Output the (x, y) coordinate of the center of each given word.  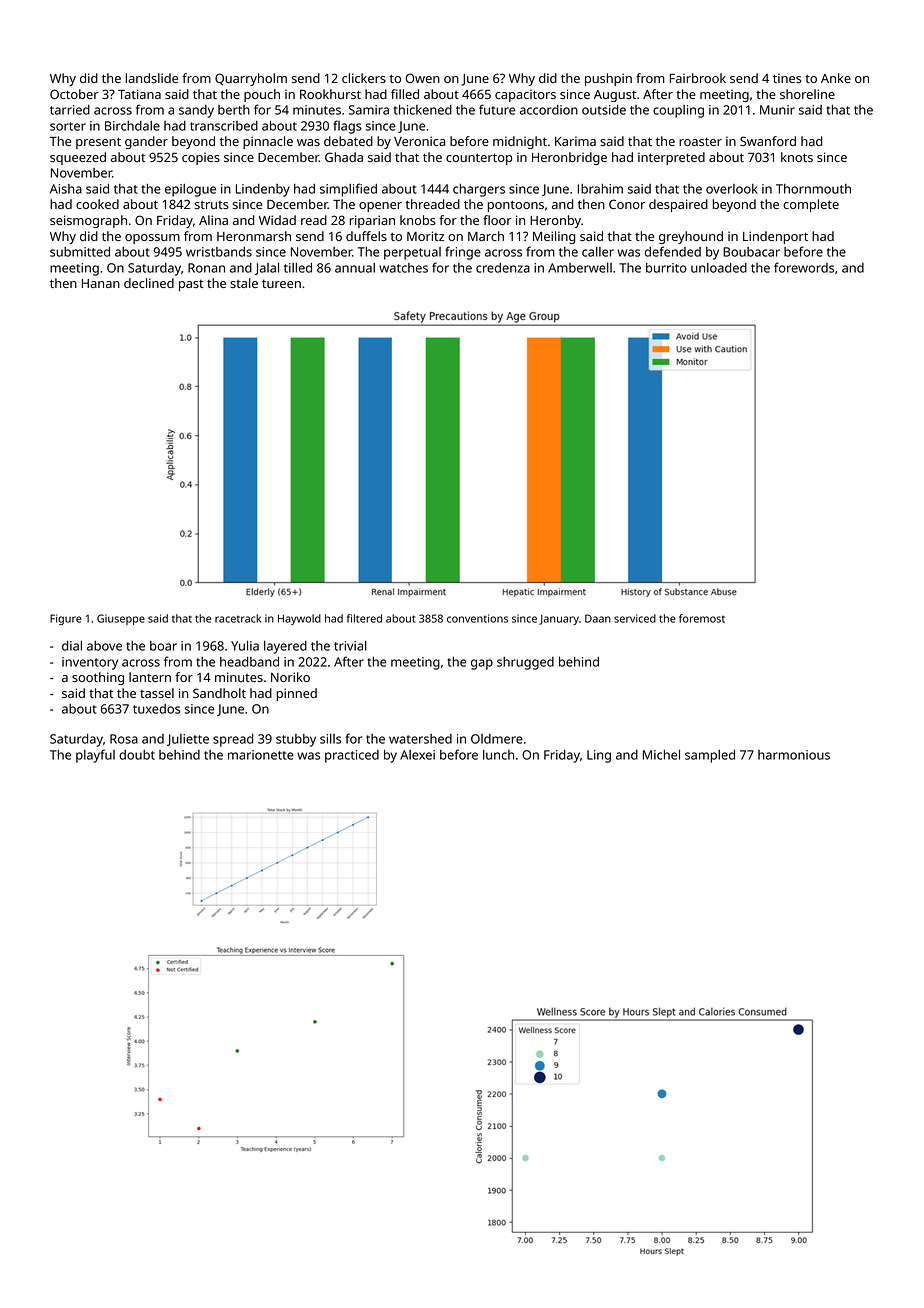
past (191, 285)
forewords (804, 267)
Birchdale (132, 126)
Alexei (417, 755)
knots (797, 157)
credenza (503, 268)
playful (95, 756)
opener (380, 207)
